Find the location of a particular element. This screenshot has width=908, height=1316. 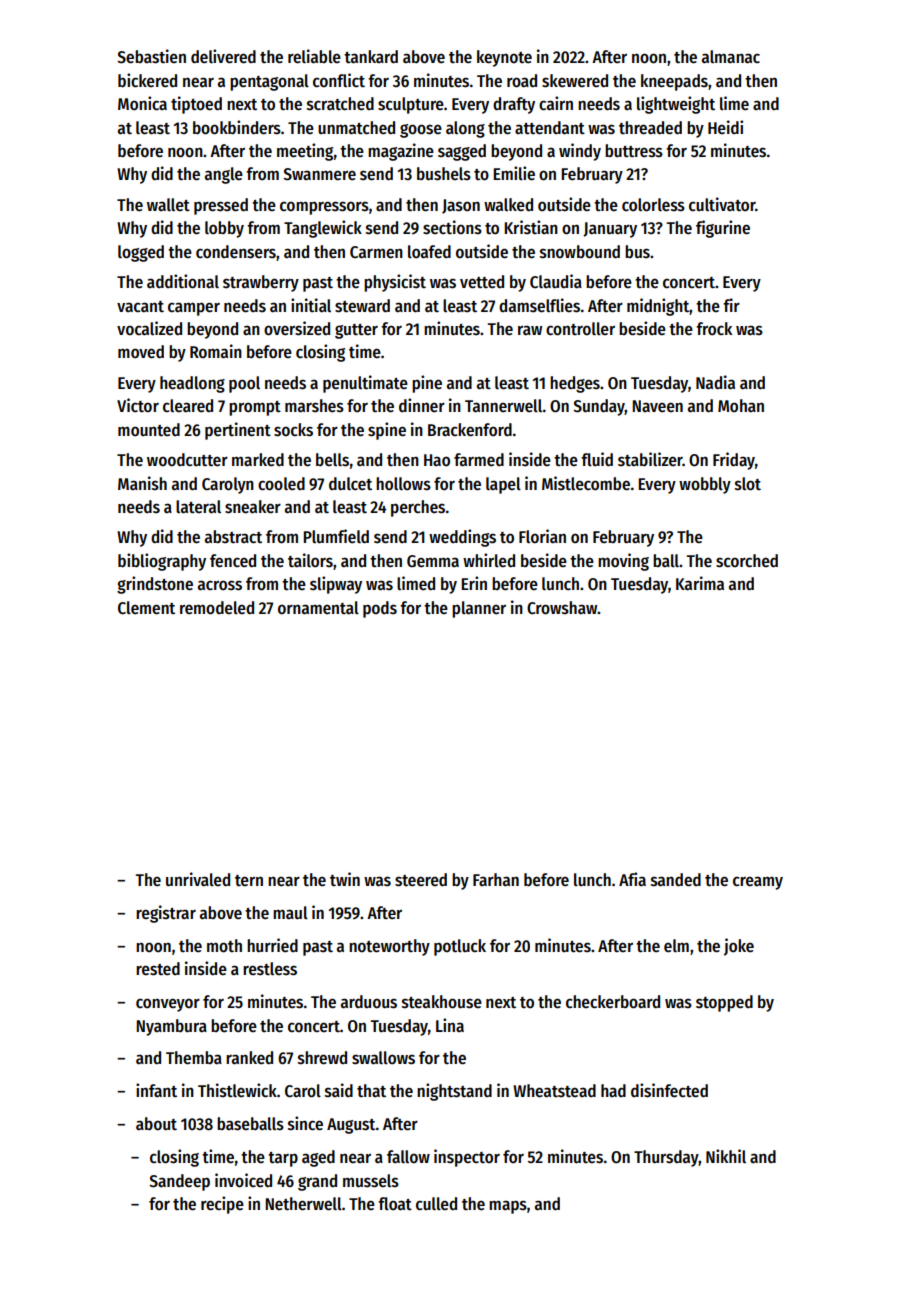

Sebastien is located at coordinates (151, 56).
